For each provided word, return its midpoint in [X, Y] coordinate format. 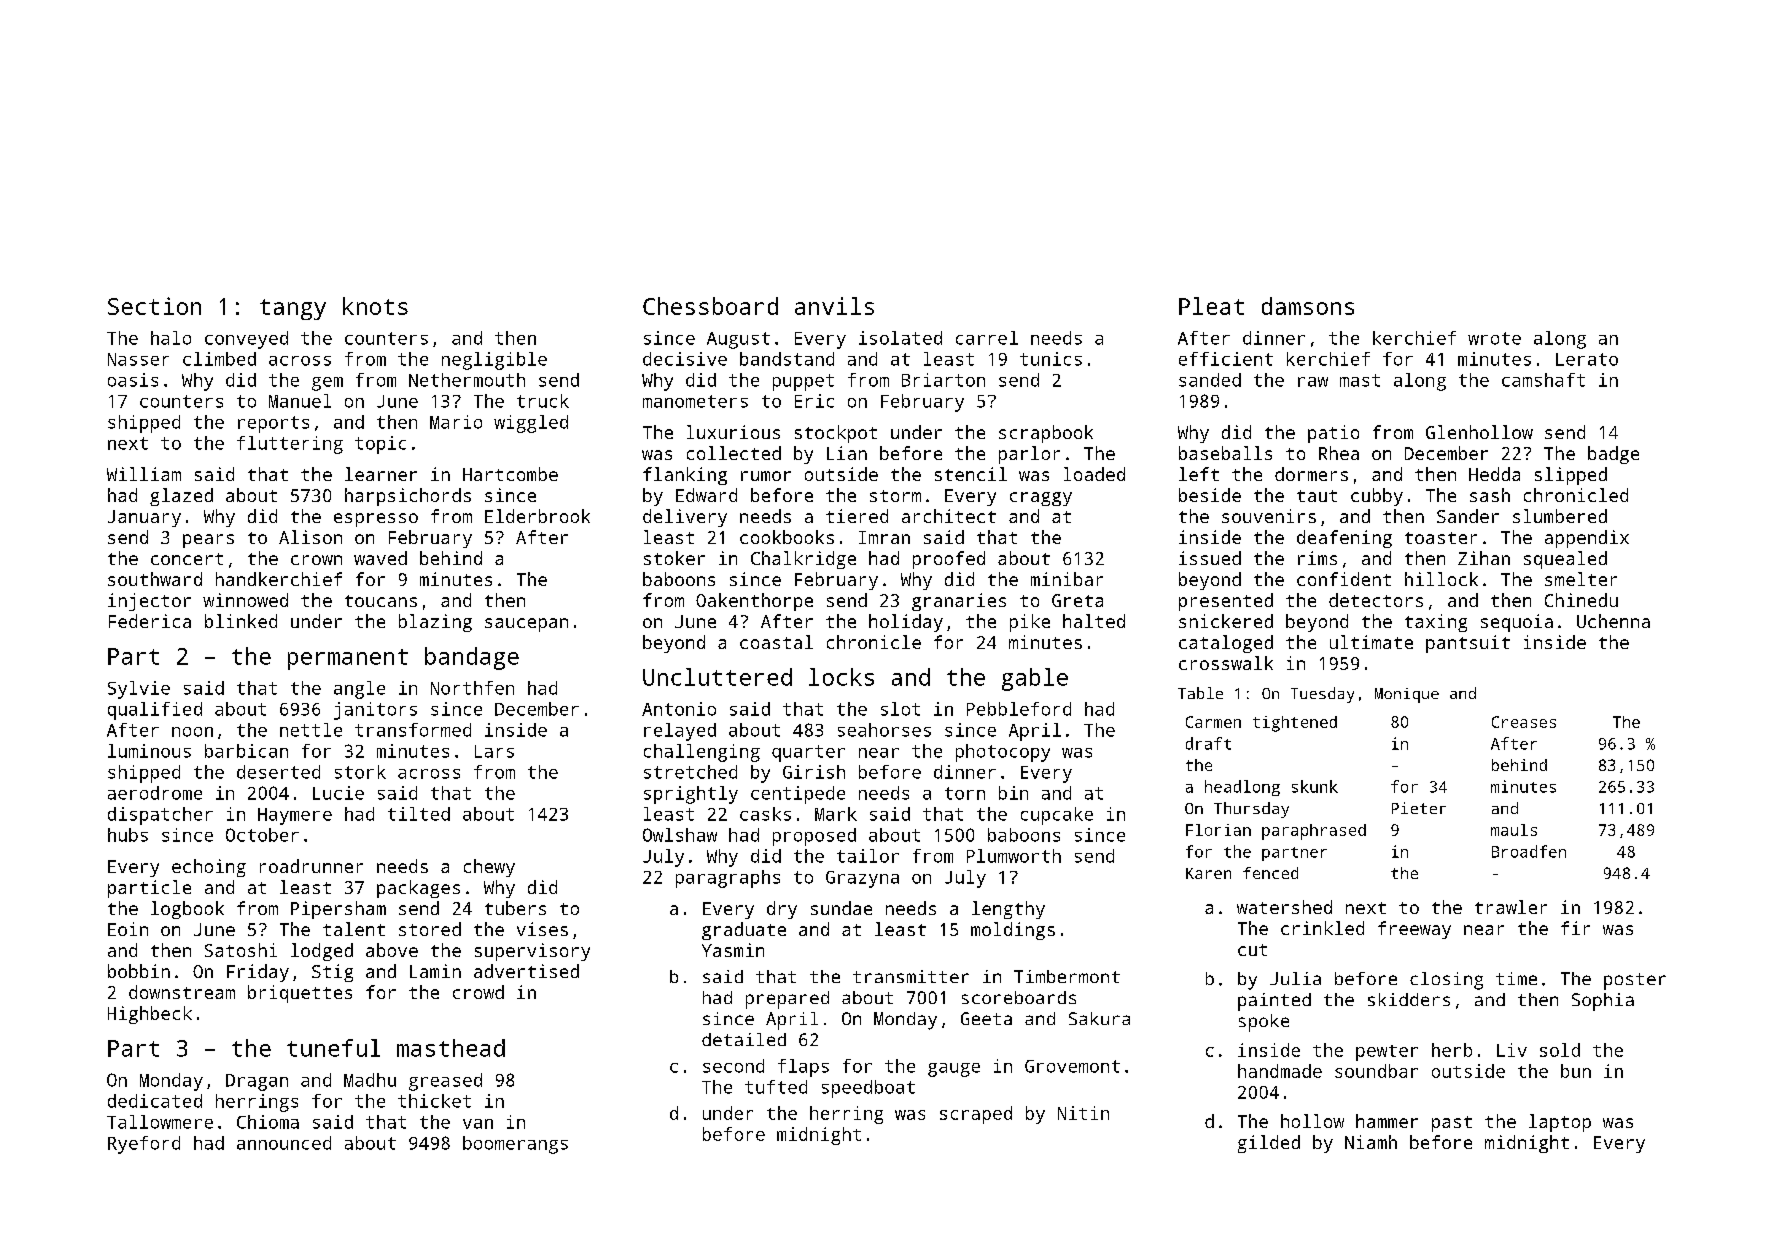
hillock [1441, 579]
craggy [1041, 499]
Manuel [300, 401]
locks [841, 677]
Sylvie [139, 690]
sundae [841, 908]
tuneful [333, 1048]
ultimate [1371, 642]
